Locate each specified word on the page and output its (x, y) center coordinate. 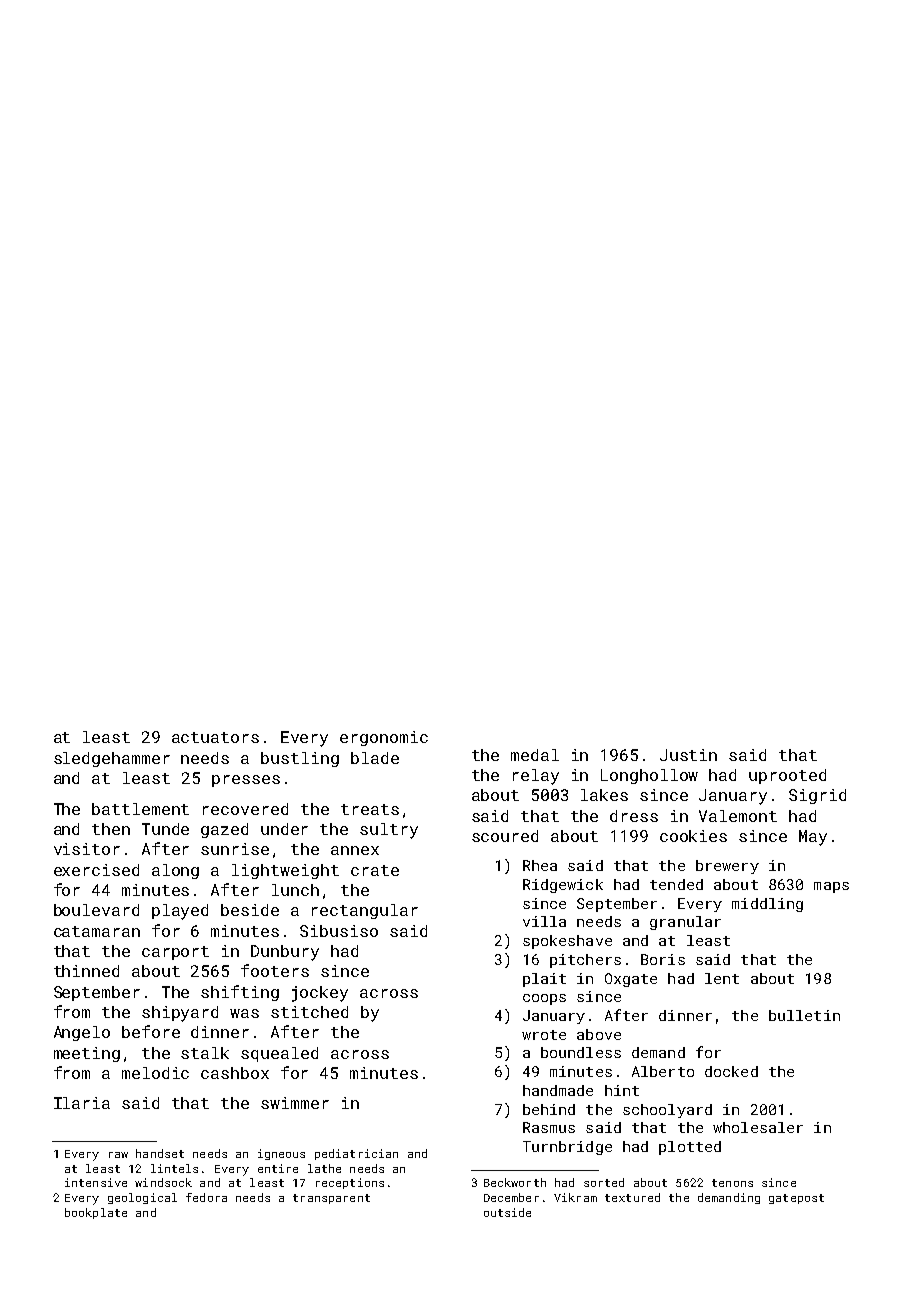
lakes (604, 795)
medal (535, 755)
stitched (309, 1012)
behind (549, 1109)
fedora (206, 1197)
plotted (690, 1148)
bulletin (804, 1015)
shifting (240, 993)
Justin (688, 755)
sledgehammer (112, 759)
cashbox (235, 1073)
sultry (389, 831)
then (111, 829)
